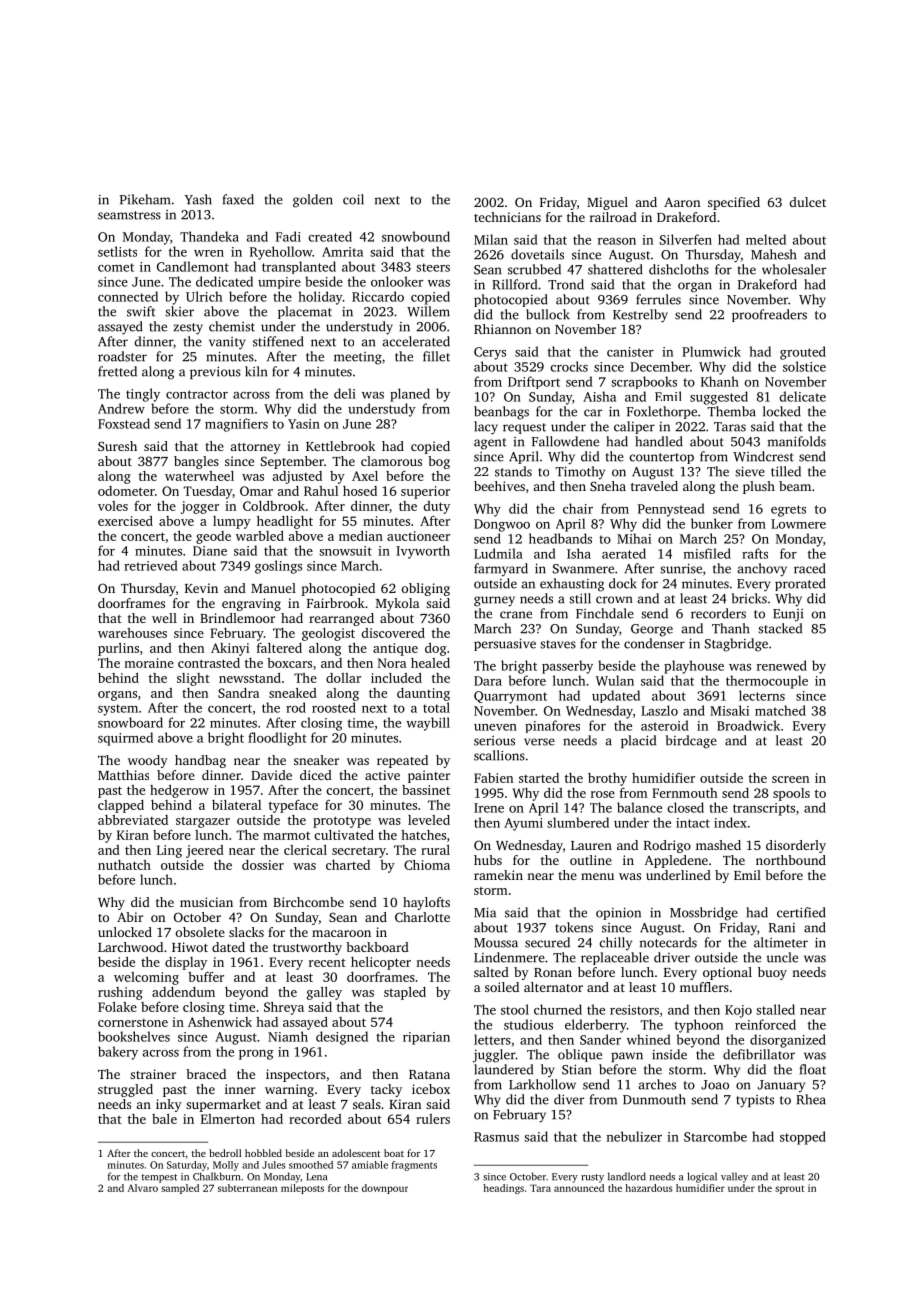 This screenshot has width=924, height=1308. What do you see at coordinates (344, 835) in the screenshot?
I see `cultivated` at bounding box center [344, 835].
